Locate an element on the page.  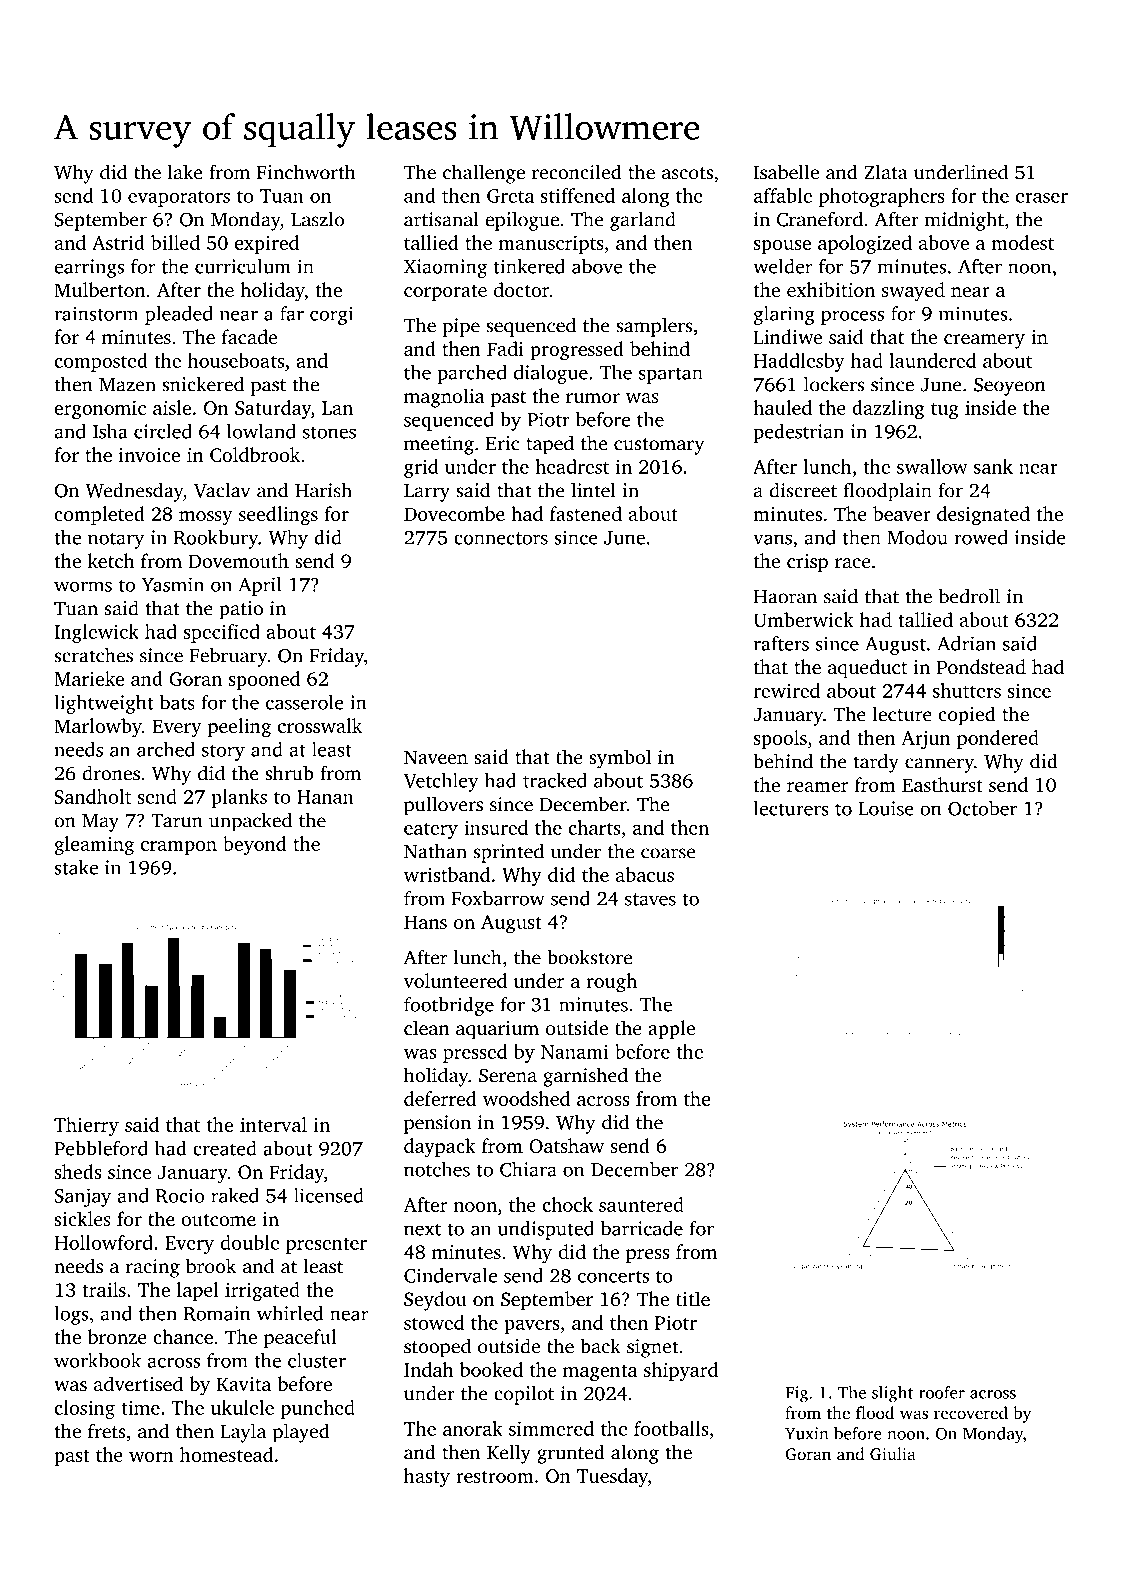
Zlata is located at coordinates (886, 172).
